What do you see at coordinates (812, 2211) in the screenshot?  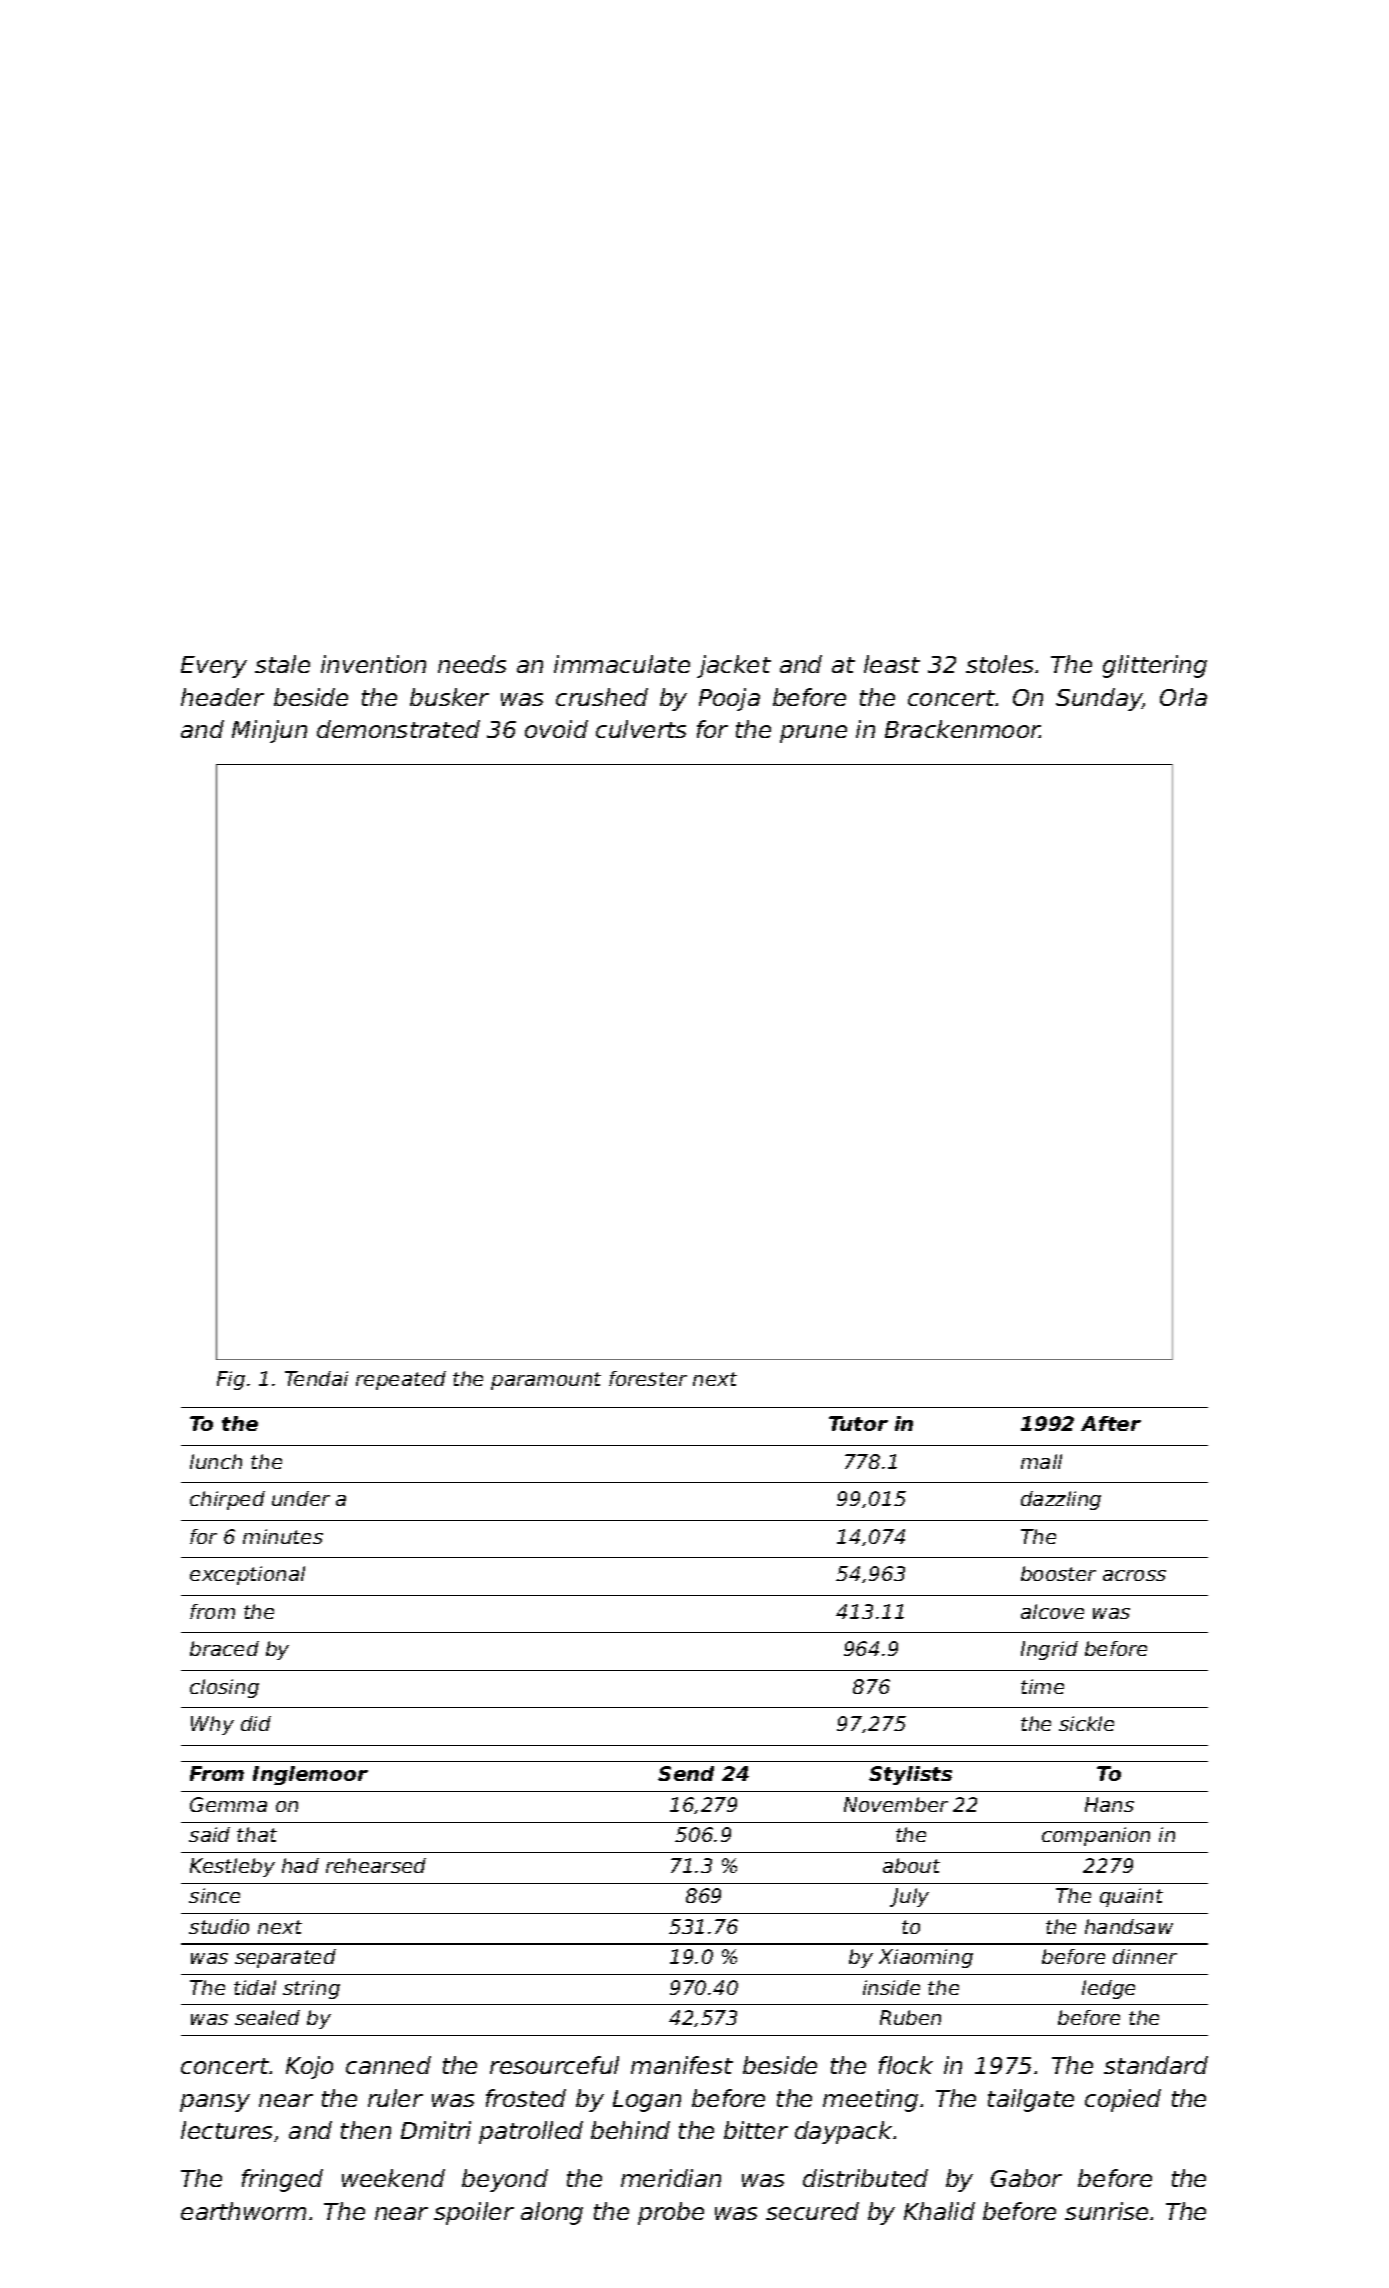 I see `secured` at bounding box center [812, 2211].
